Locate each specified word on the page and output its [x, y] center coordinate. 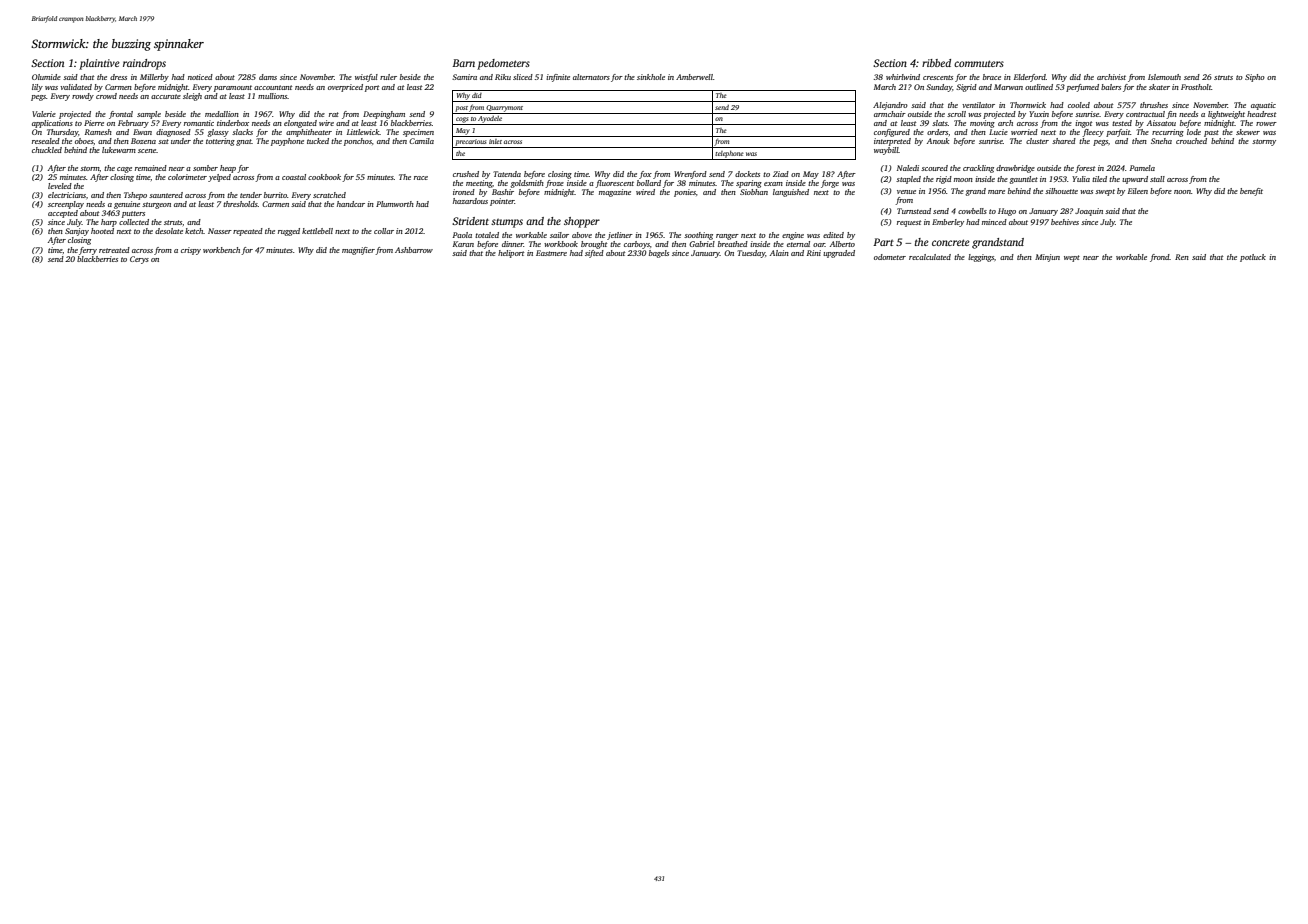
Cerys [139, 260]
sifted [594, 254]
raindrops [144, 64]
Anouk [938, 141]
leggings [981, 258]
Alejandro [890, 106]
